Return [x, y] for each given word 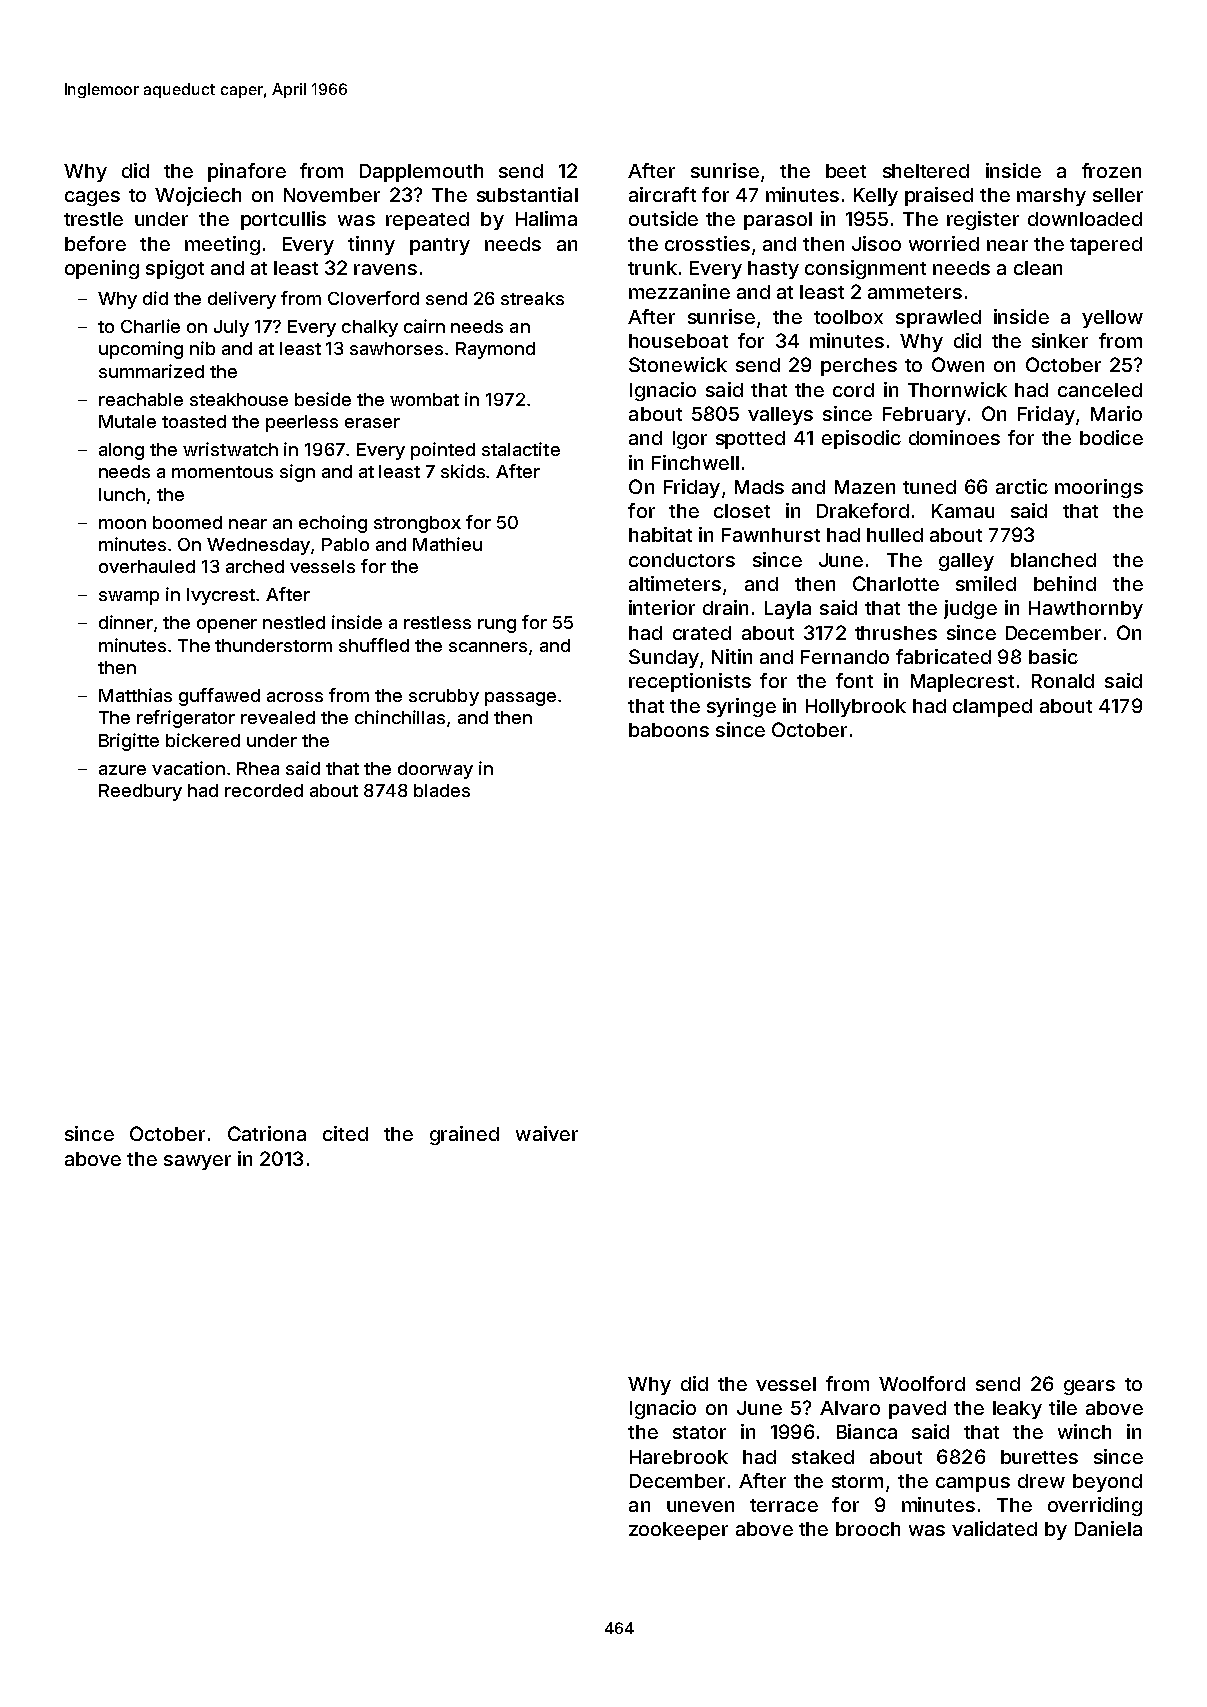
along [121, 451]
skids [464, 471]
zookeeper [678, 1531]
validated [994, 1528]
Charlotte [896, 583]
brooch [868, 1529]
